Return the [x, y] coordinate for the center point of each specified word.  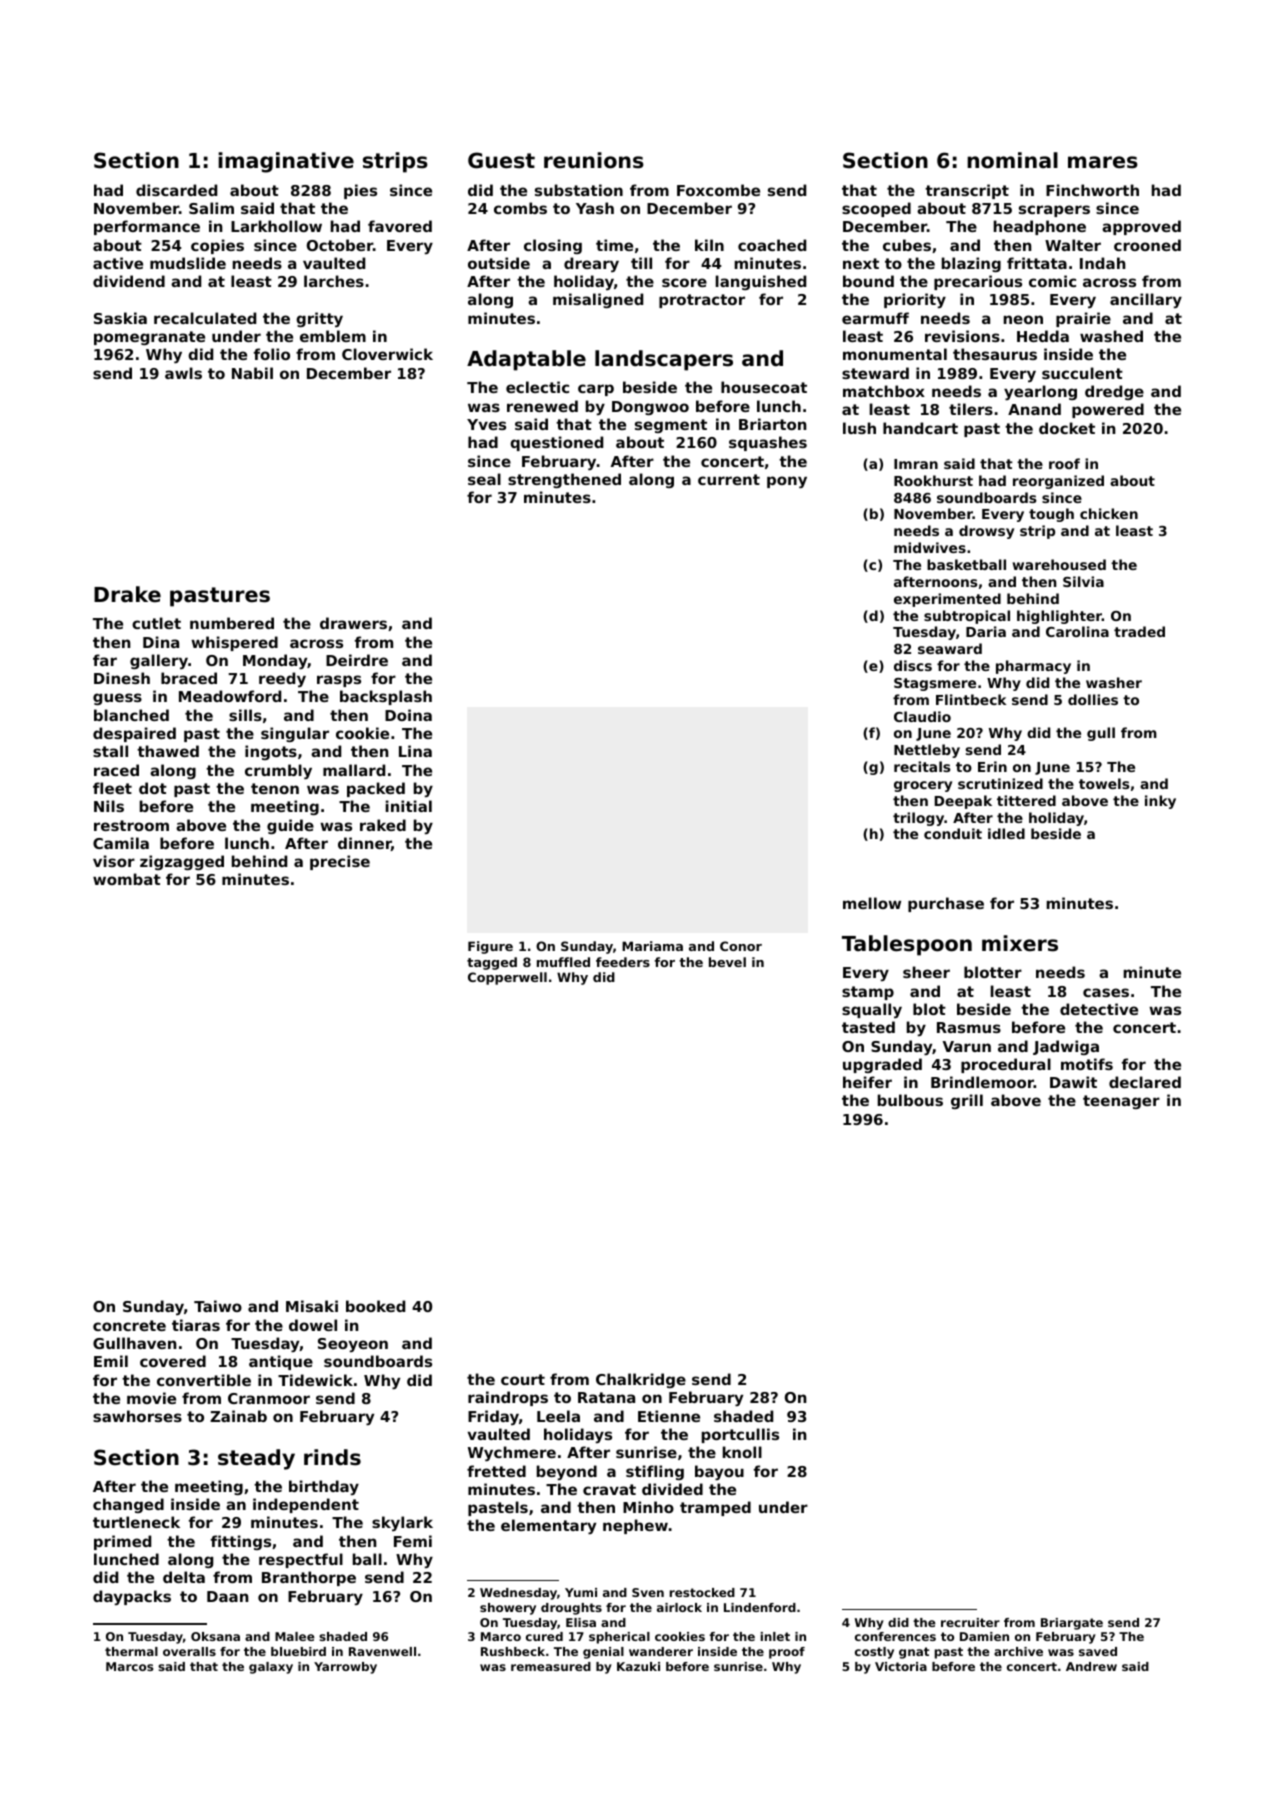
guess [117, 699]
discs [913, 665]
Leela [558, 1416]
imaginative [286, 162]
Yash [595, 208]
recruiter [970, 1622]
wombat [127, 879]
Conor [741, 946]
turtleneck [136, 1522]
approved [1141, 227]
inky [1160, 802]
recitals [922, 766]
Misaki [312, 1306]
